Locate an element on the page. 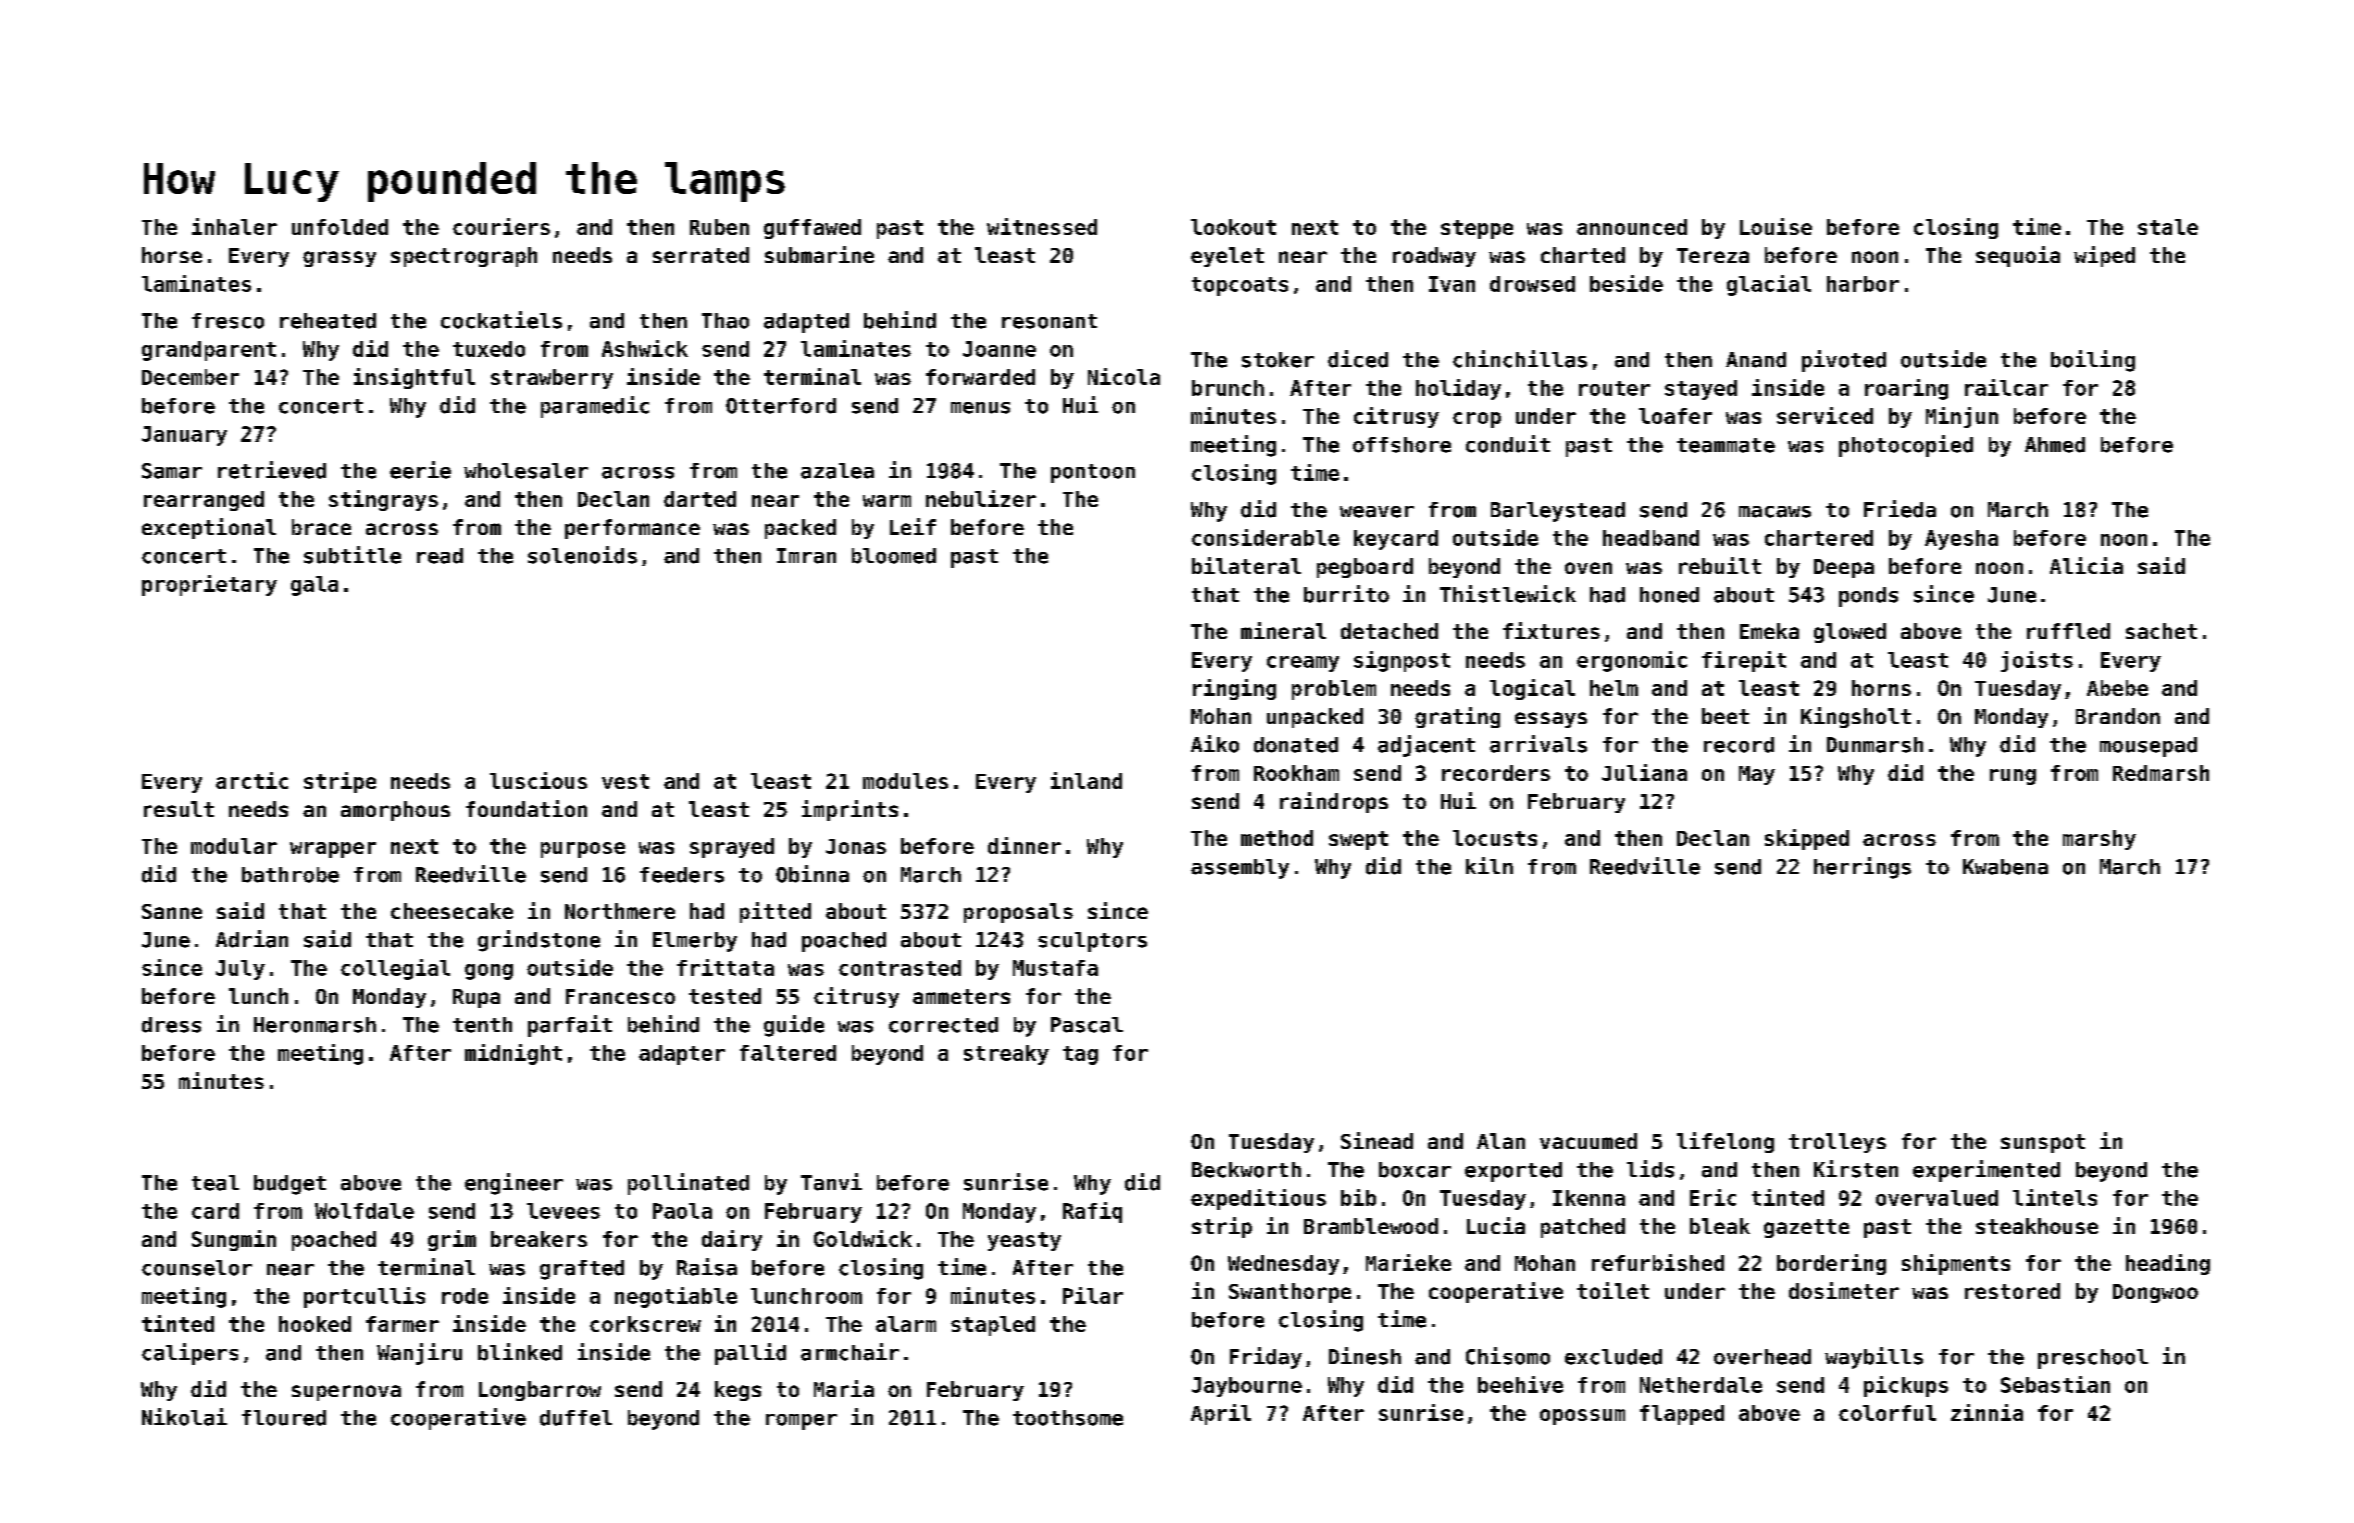  Ahmed is located at coordinates (2055, 445).
